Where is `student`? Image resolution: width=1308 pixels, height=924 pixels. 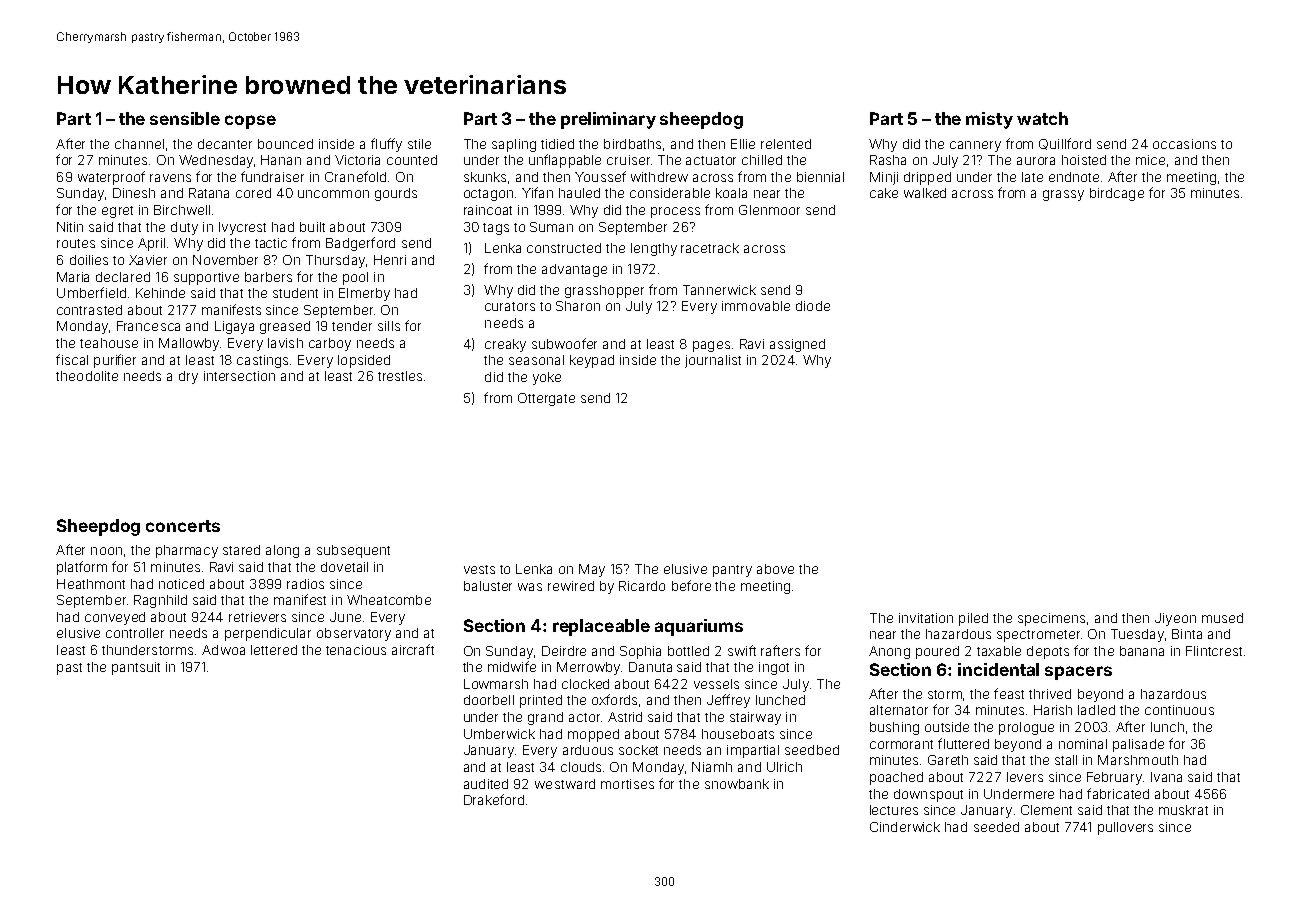 student is located at coordinates (295, 293).
